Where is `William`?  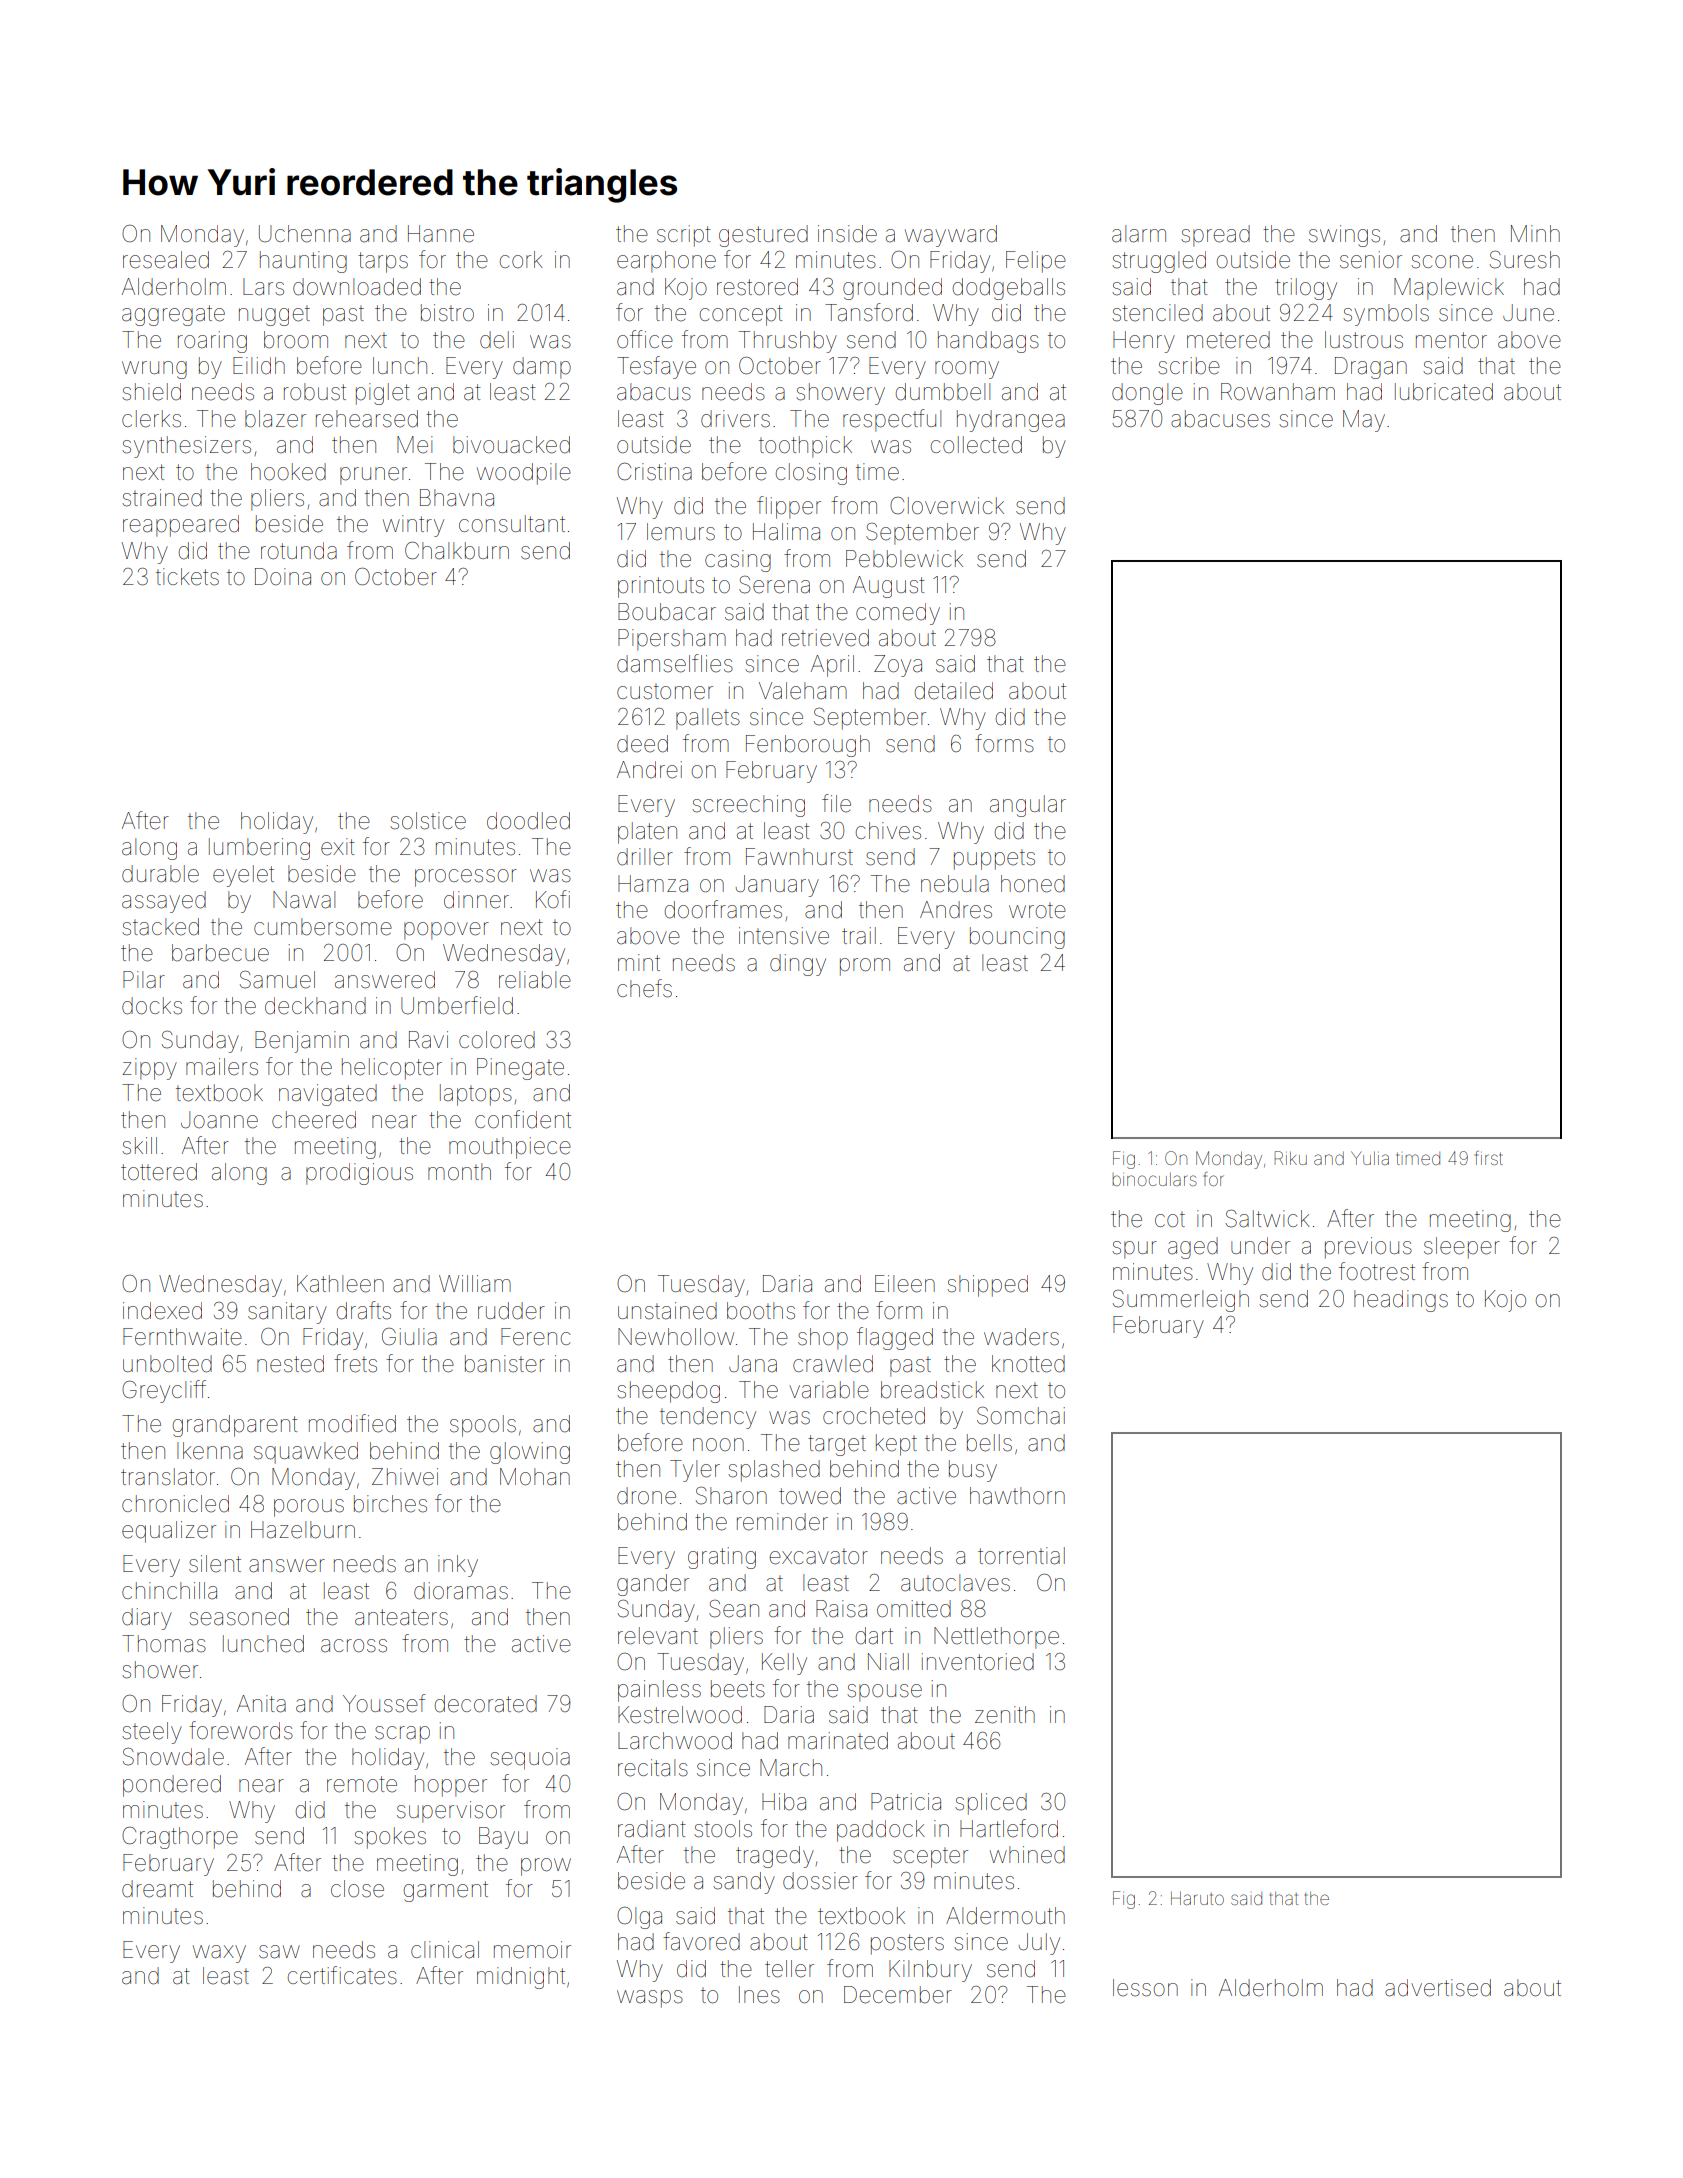 William is located at coordinates (475, 1284).
